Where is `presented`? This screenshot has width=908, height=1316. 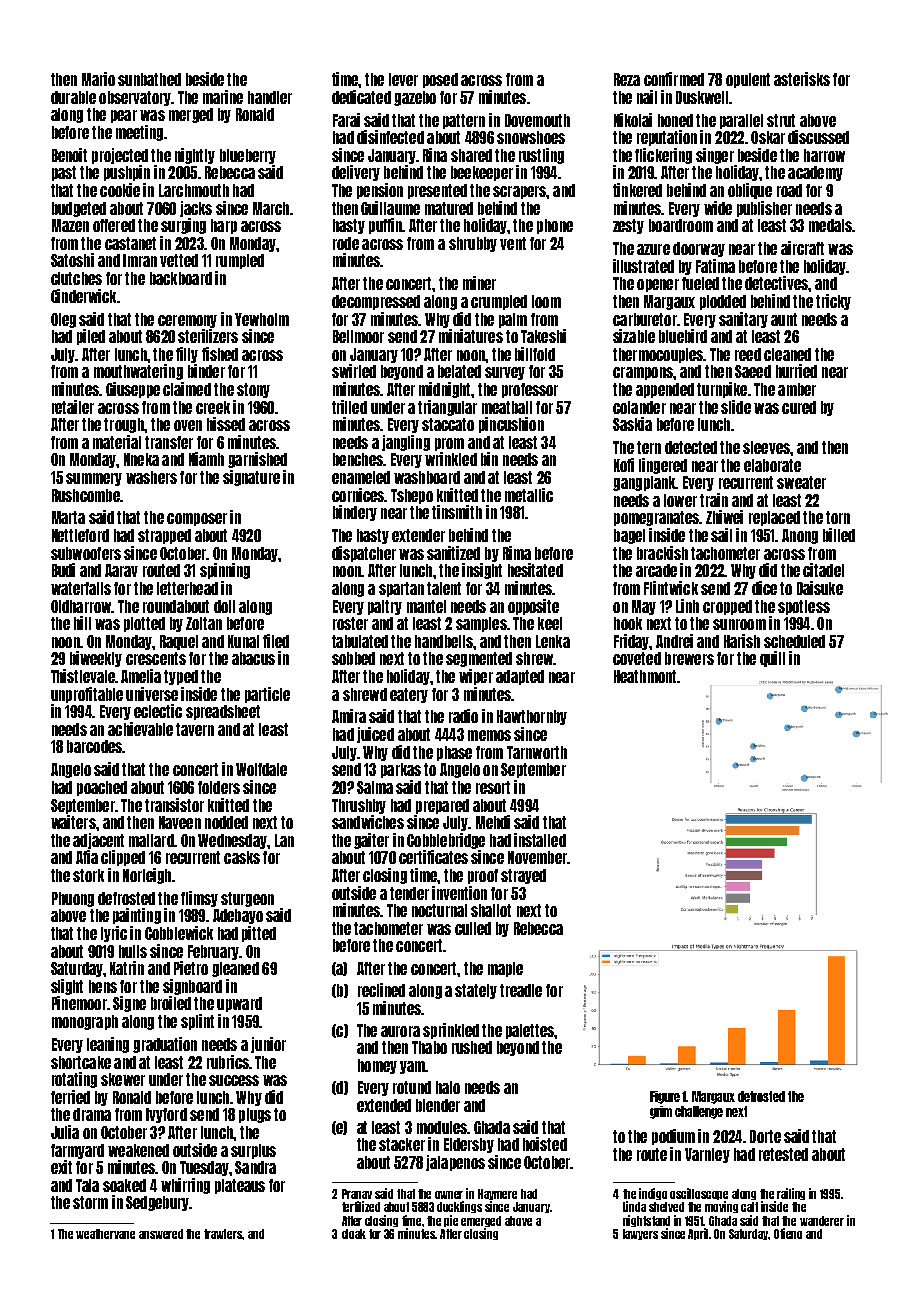
presented is located at coordinates (437, 191).
